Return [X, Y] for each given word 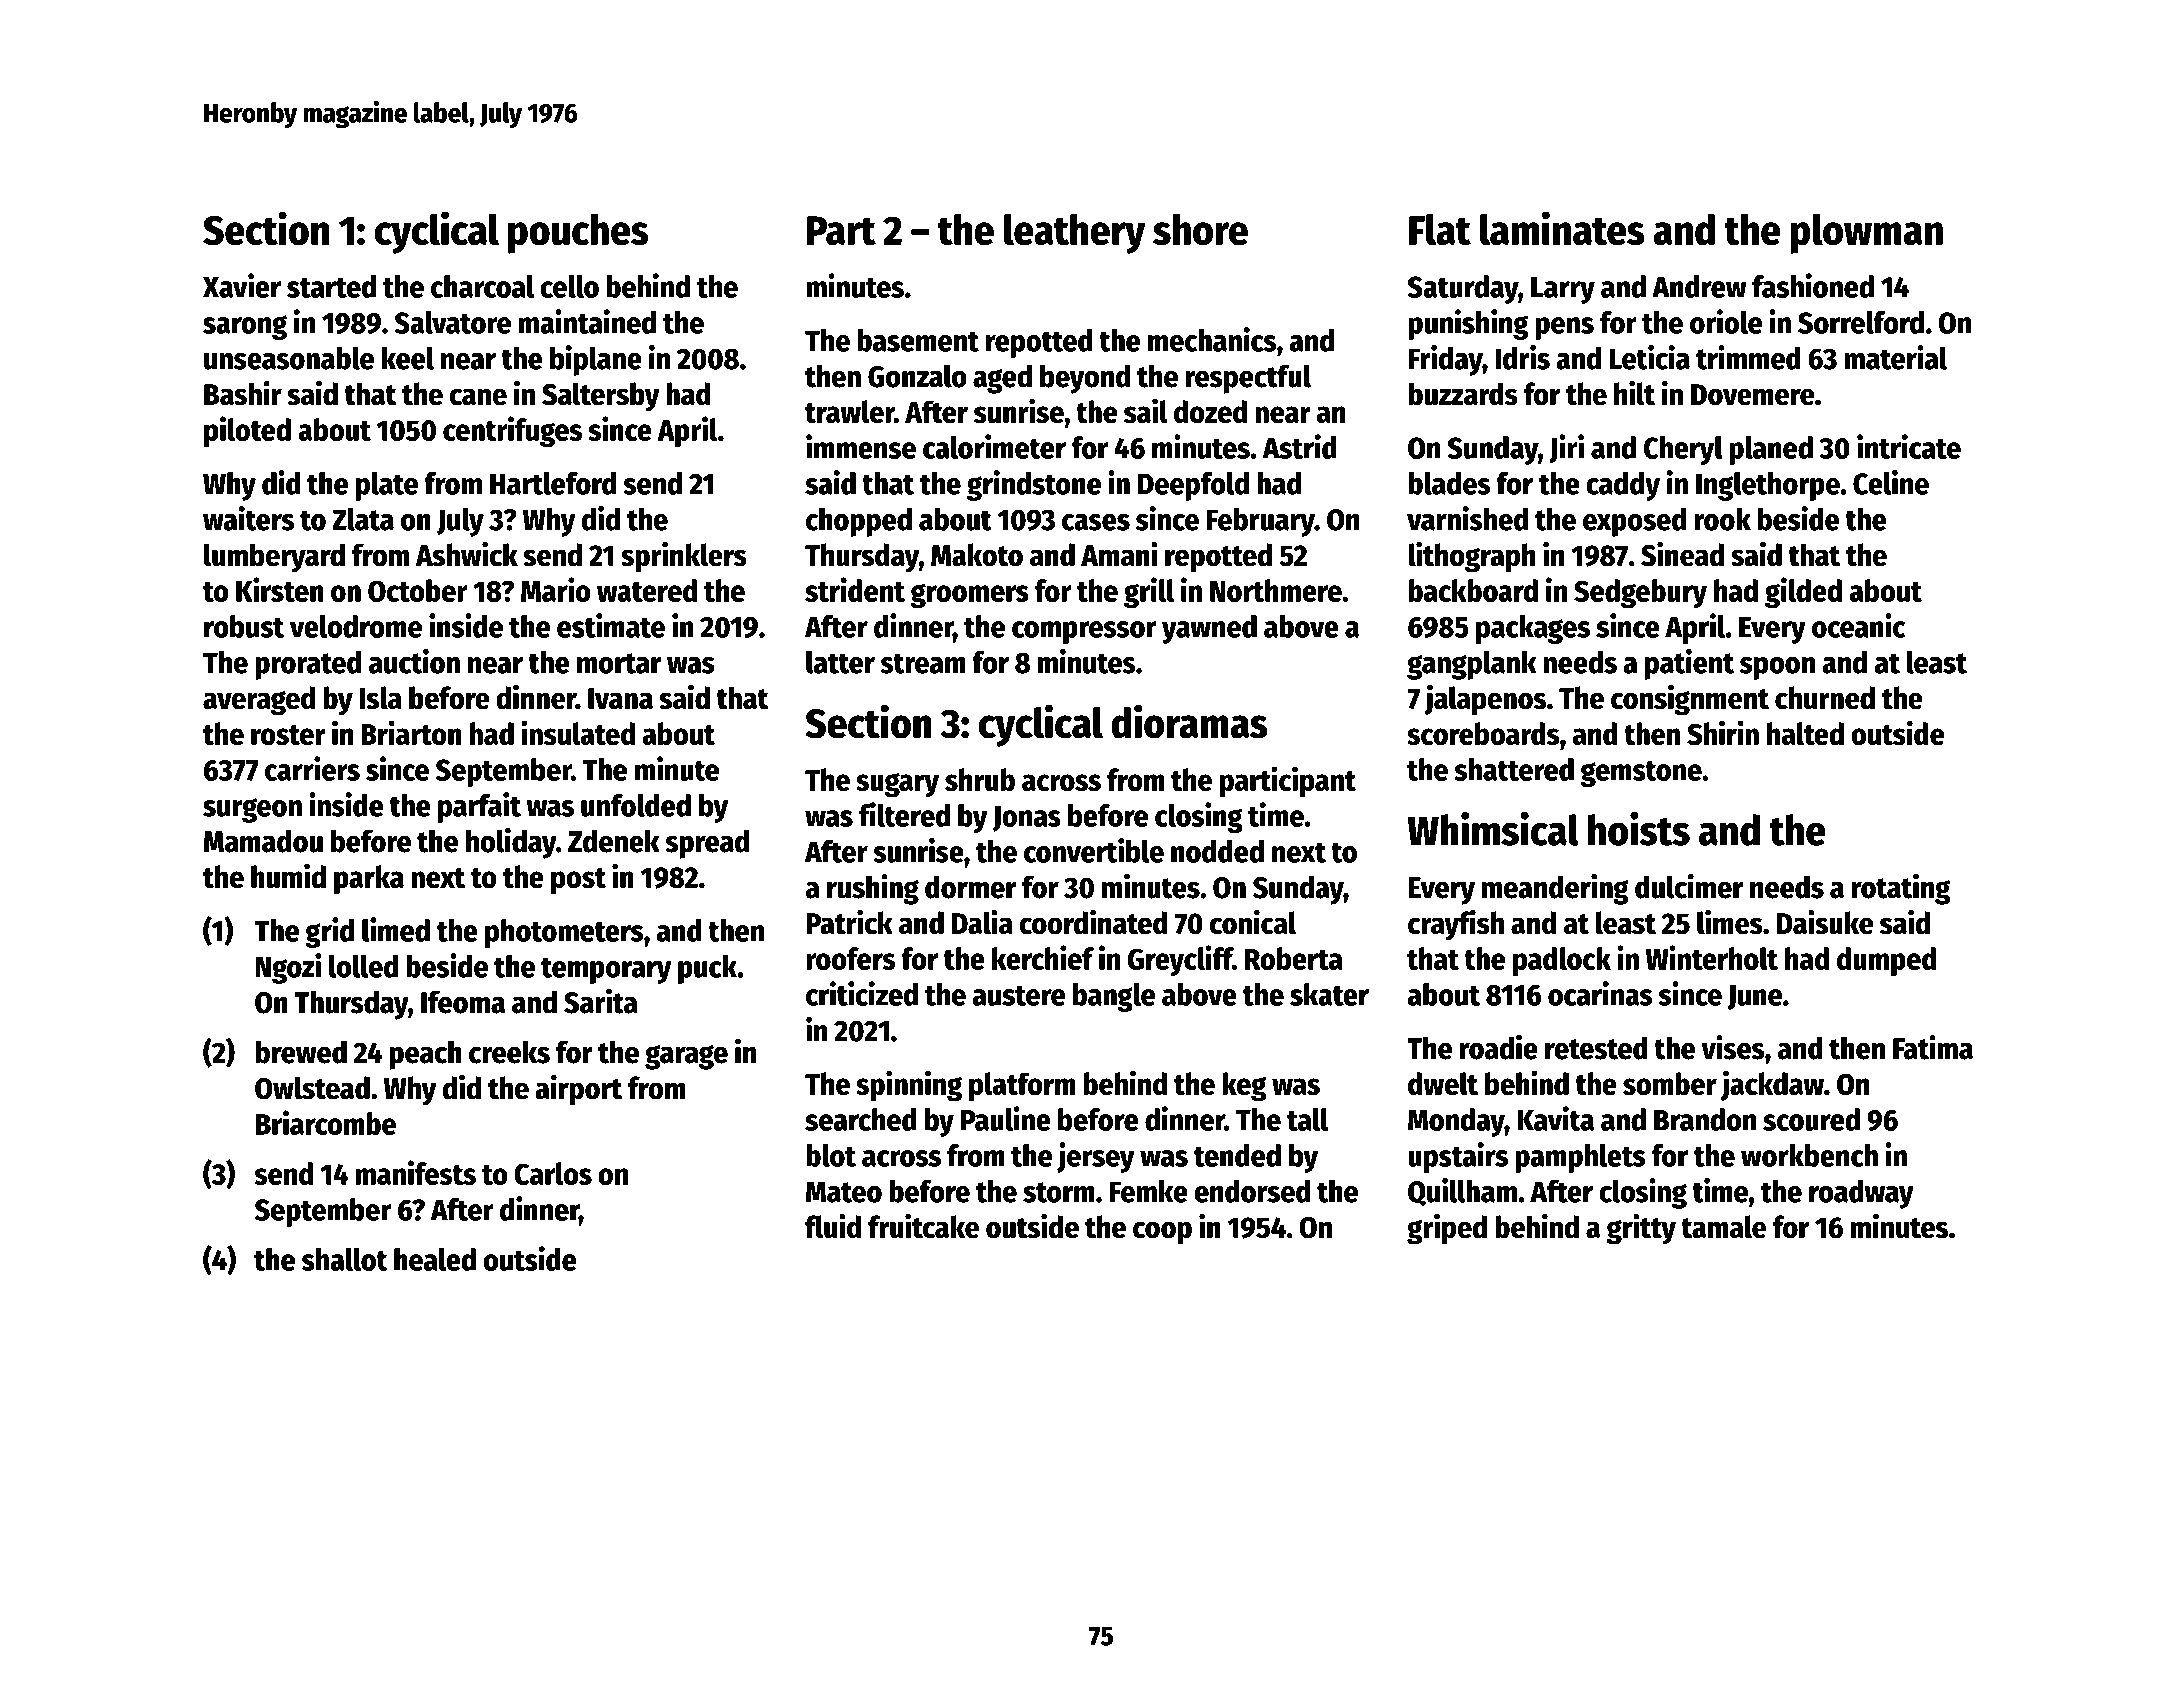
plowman [1867, 234]
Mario [556, 589]
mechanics [1212, 339]
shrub [980, 780]
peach [425, 1055]
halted [1805, 734]
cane [478, 397]
